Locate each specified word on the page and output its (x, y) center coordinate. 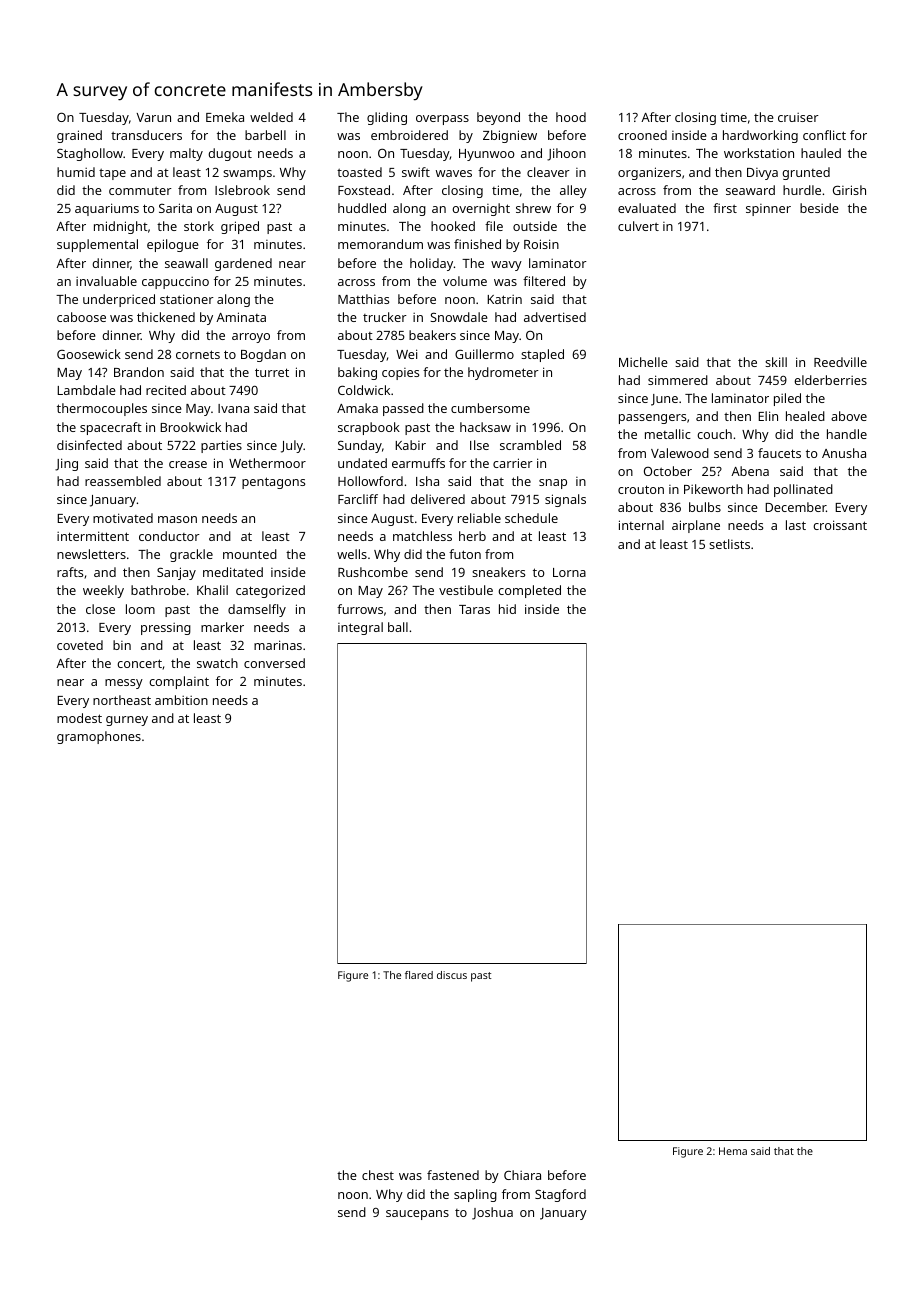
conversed (274, 663)
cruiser (798, 117)
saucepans (417, 1215)
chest (378, 1175)
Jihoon (566, 154)
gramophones (99, 737)
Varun (153, 117)
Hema (733, 1151)
